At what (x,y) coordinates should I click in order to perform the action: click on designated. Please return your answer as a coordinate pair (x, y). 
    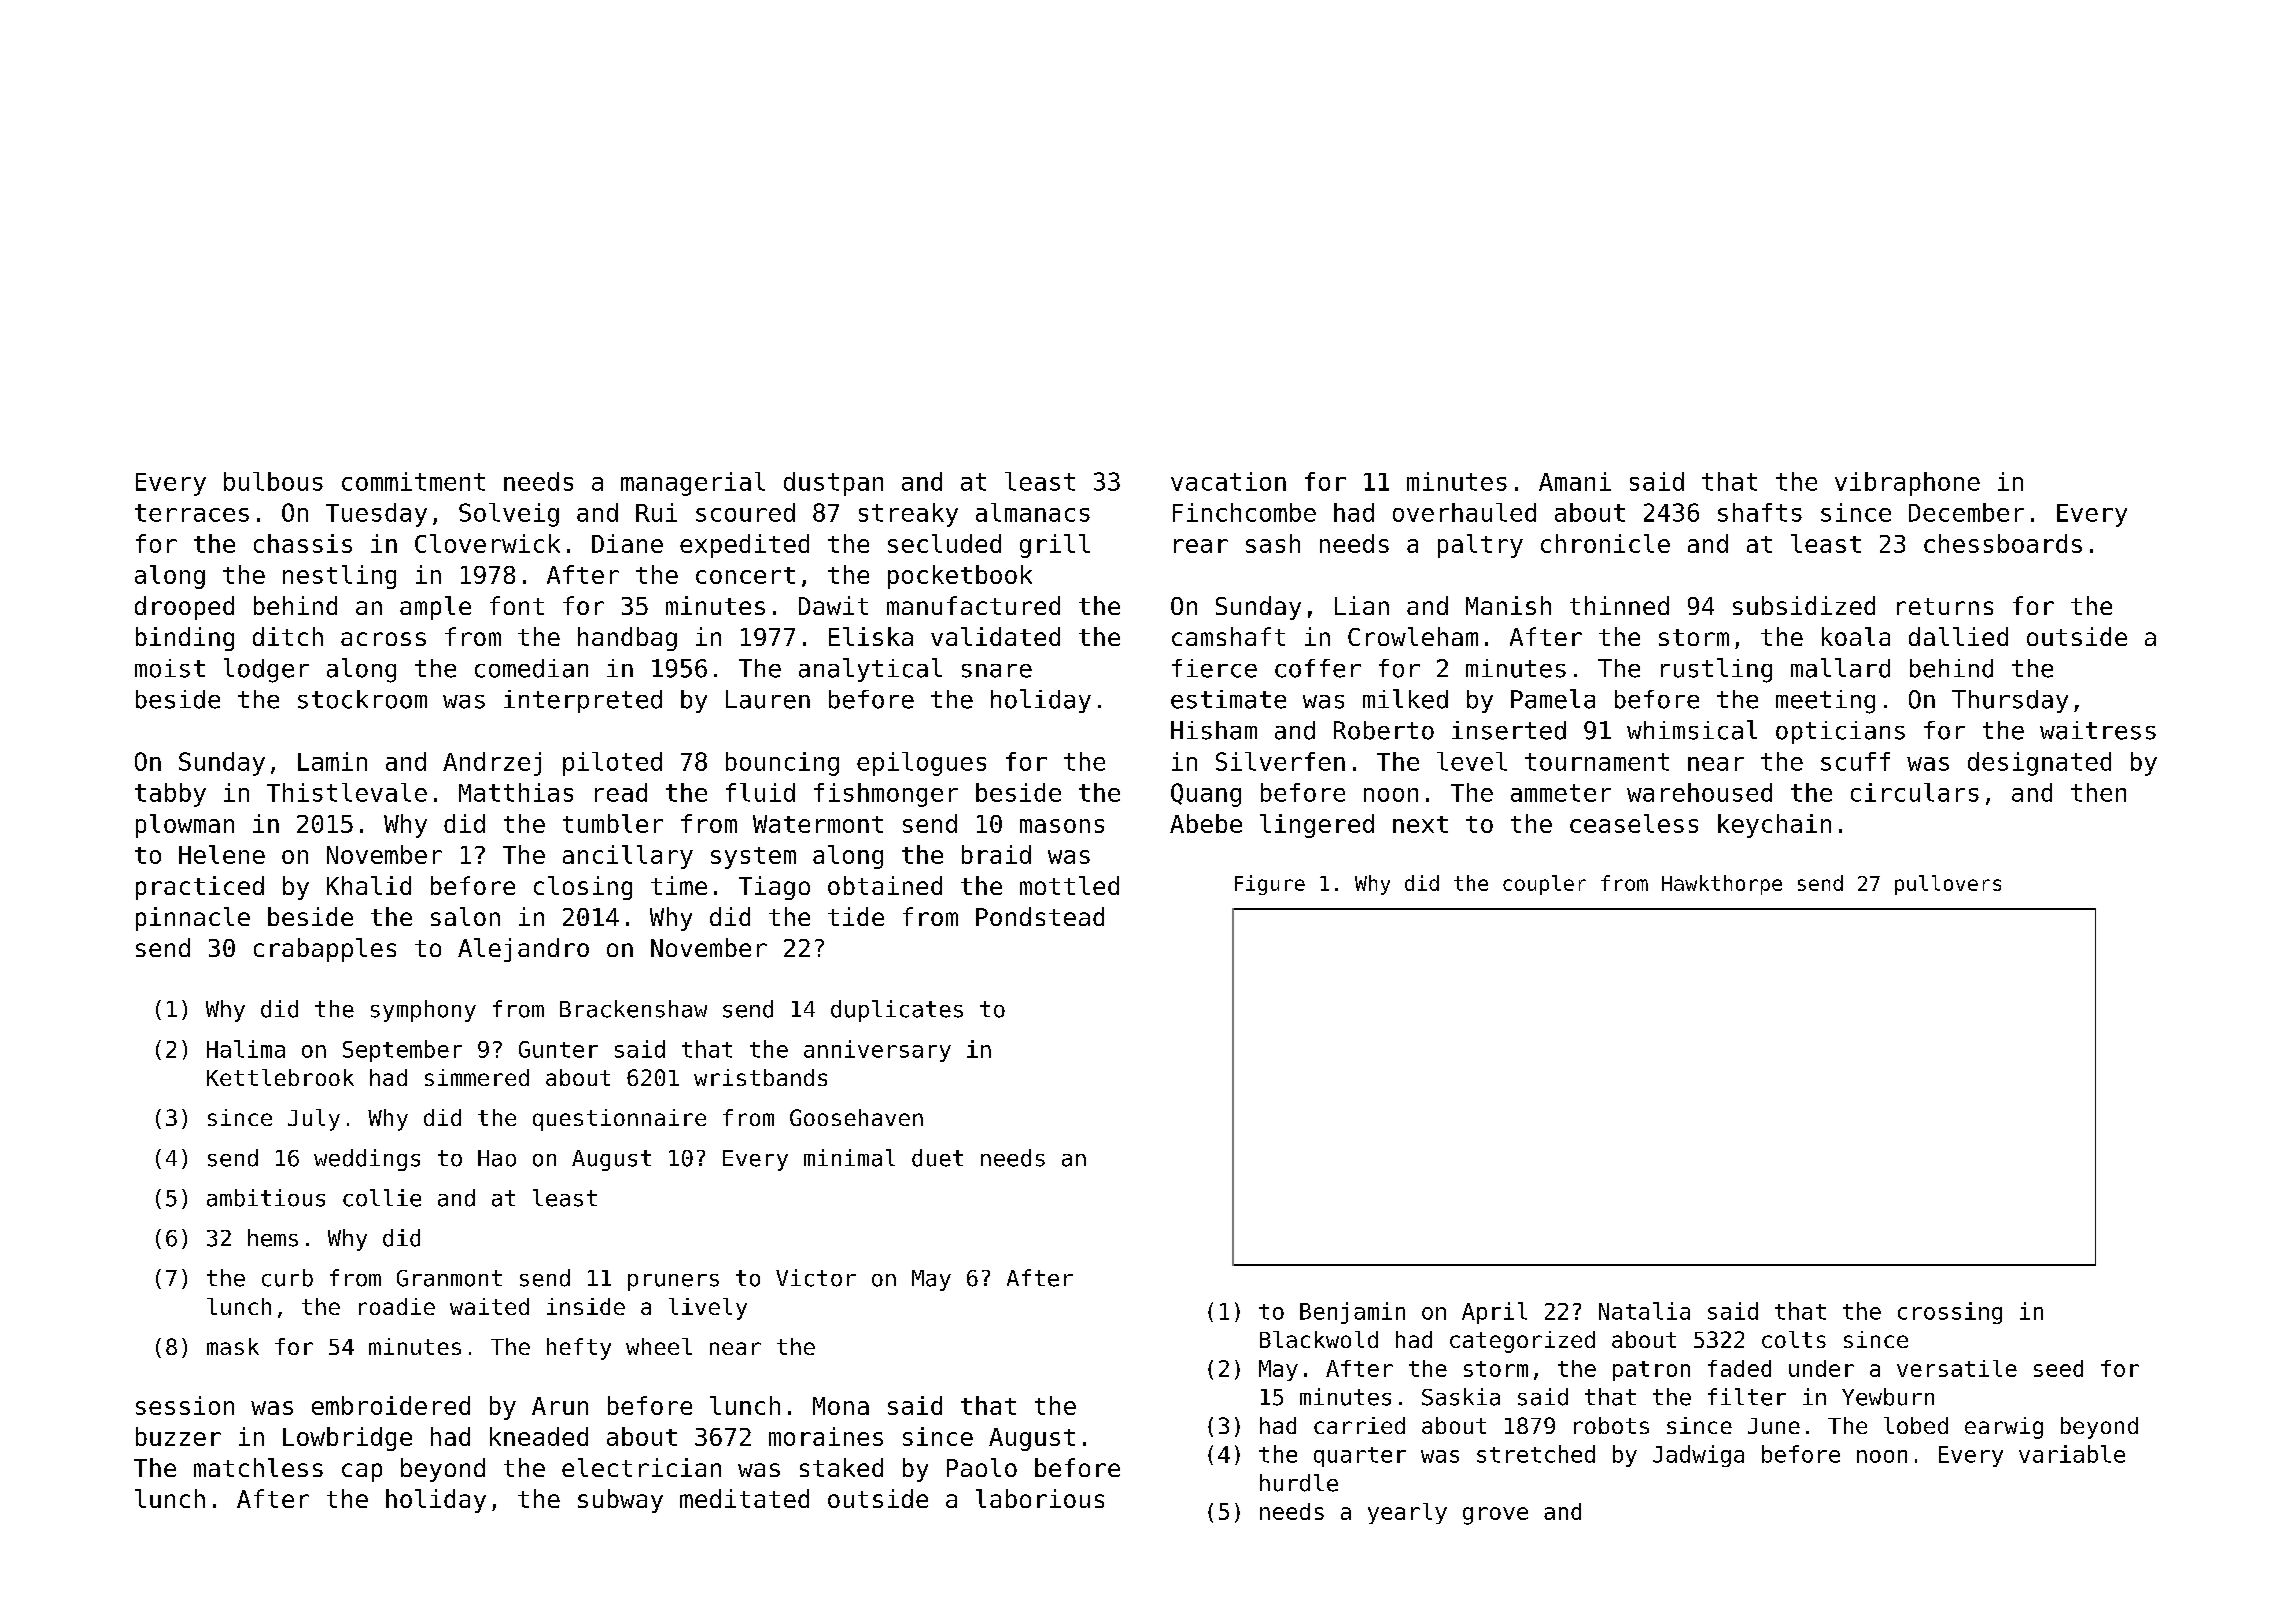
    Looking at the image, I should click on (2039, 764).
